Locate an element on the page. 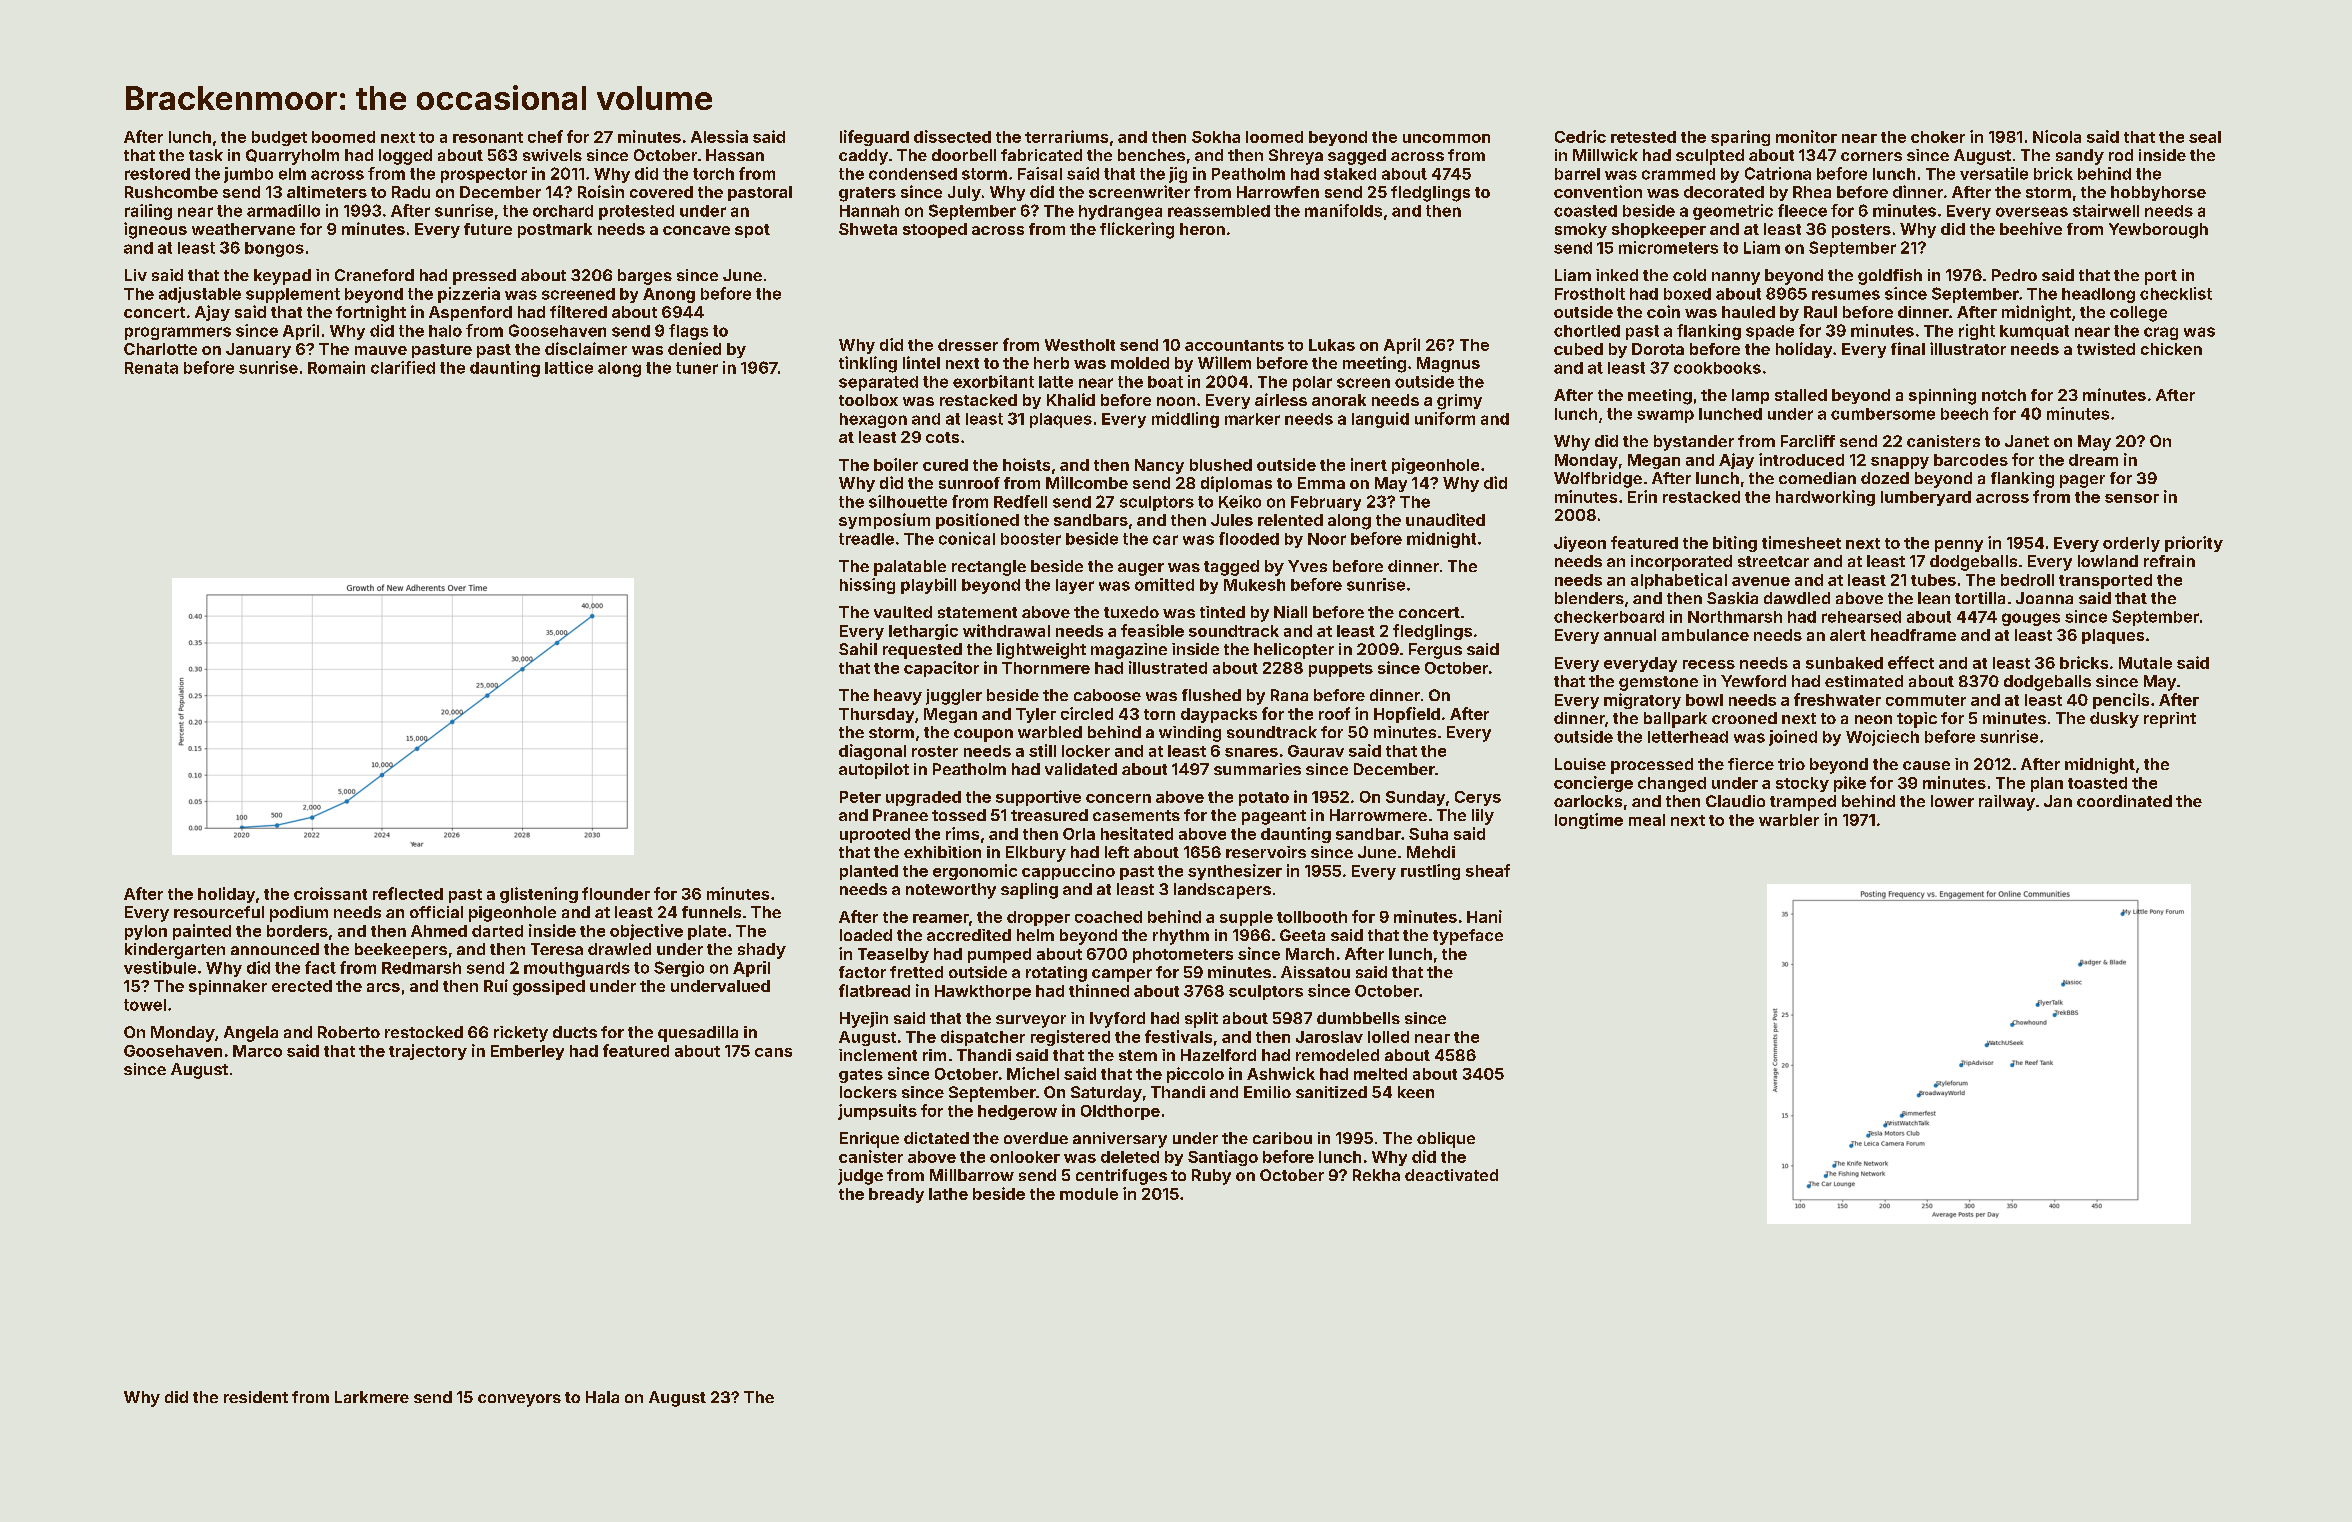  Yewborough is located at coordinates (2158, 231).
